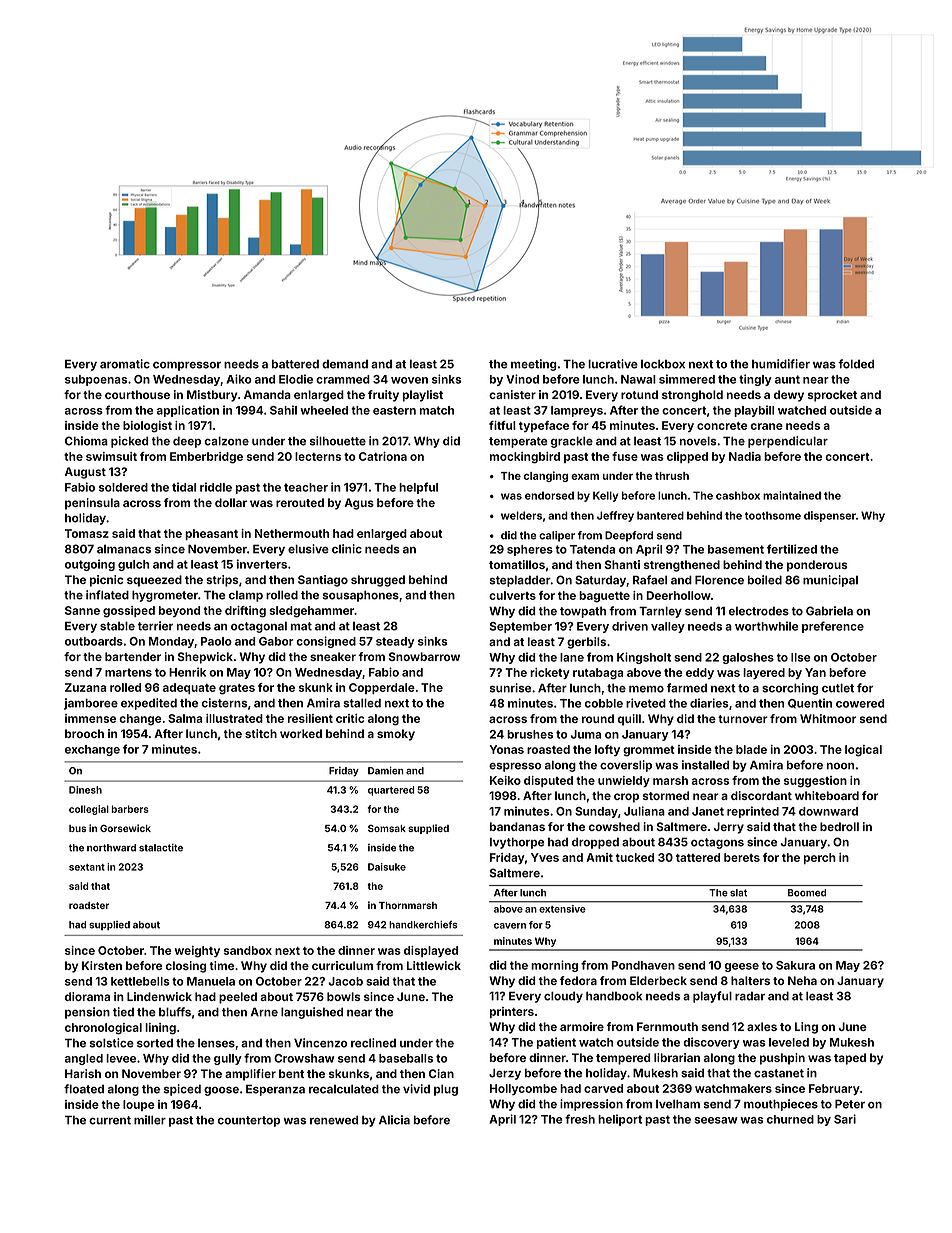  What do you see at coordinates (248, 950) in the screenshot?
I see `sandbox` at bounding box center [248, 950].
